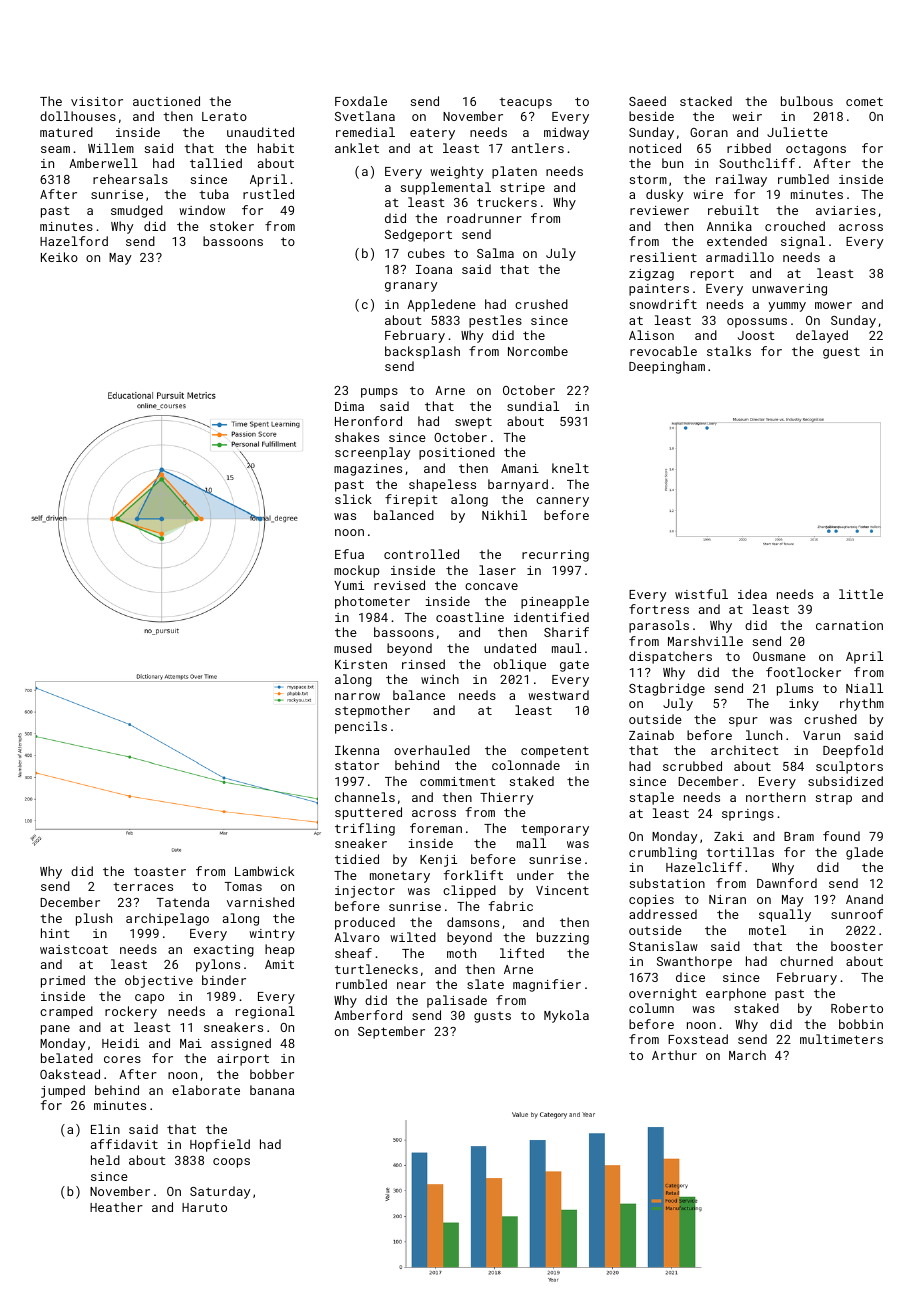 The width and height of the image is (924, 1308). Describe the element at coordinates (361, 101) in the image. I see `Foxdale` at that location.
